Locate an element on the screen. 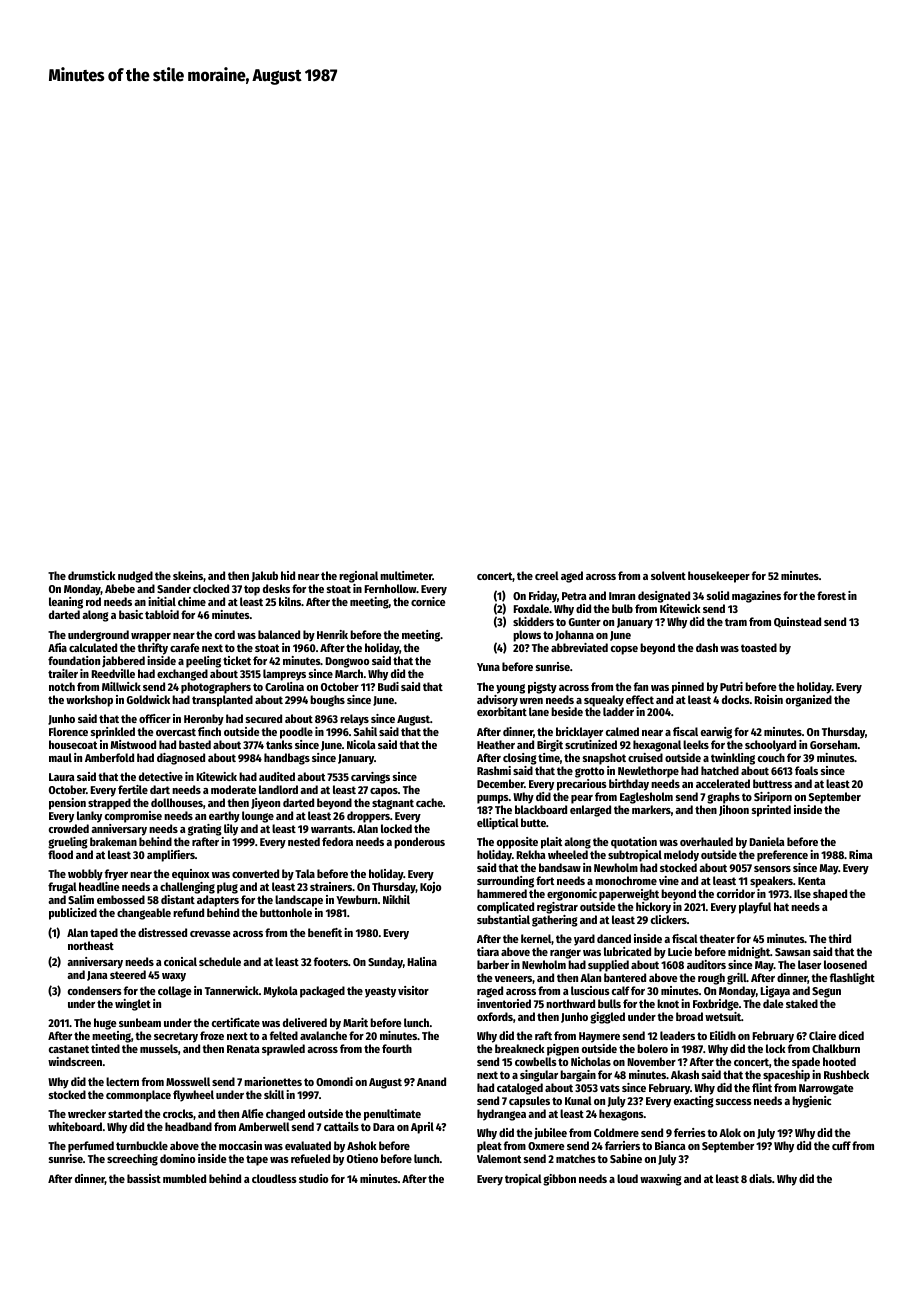 Image resolution: width=924 pixels, height=1308 pixels. cord is located at coordinates (225, 634).
